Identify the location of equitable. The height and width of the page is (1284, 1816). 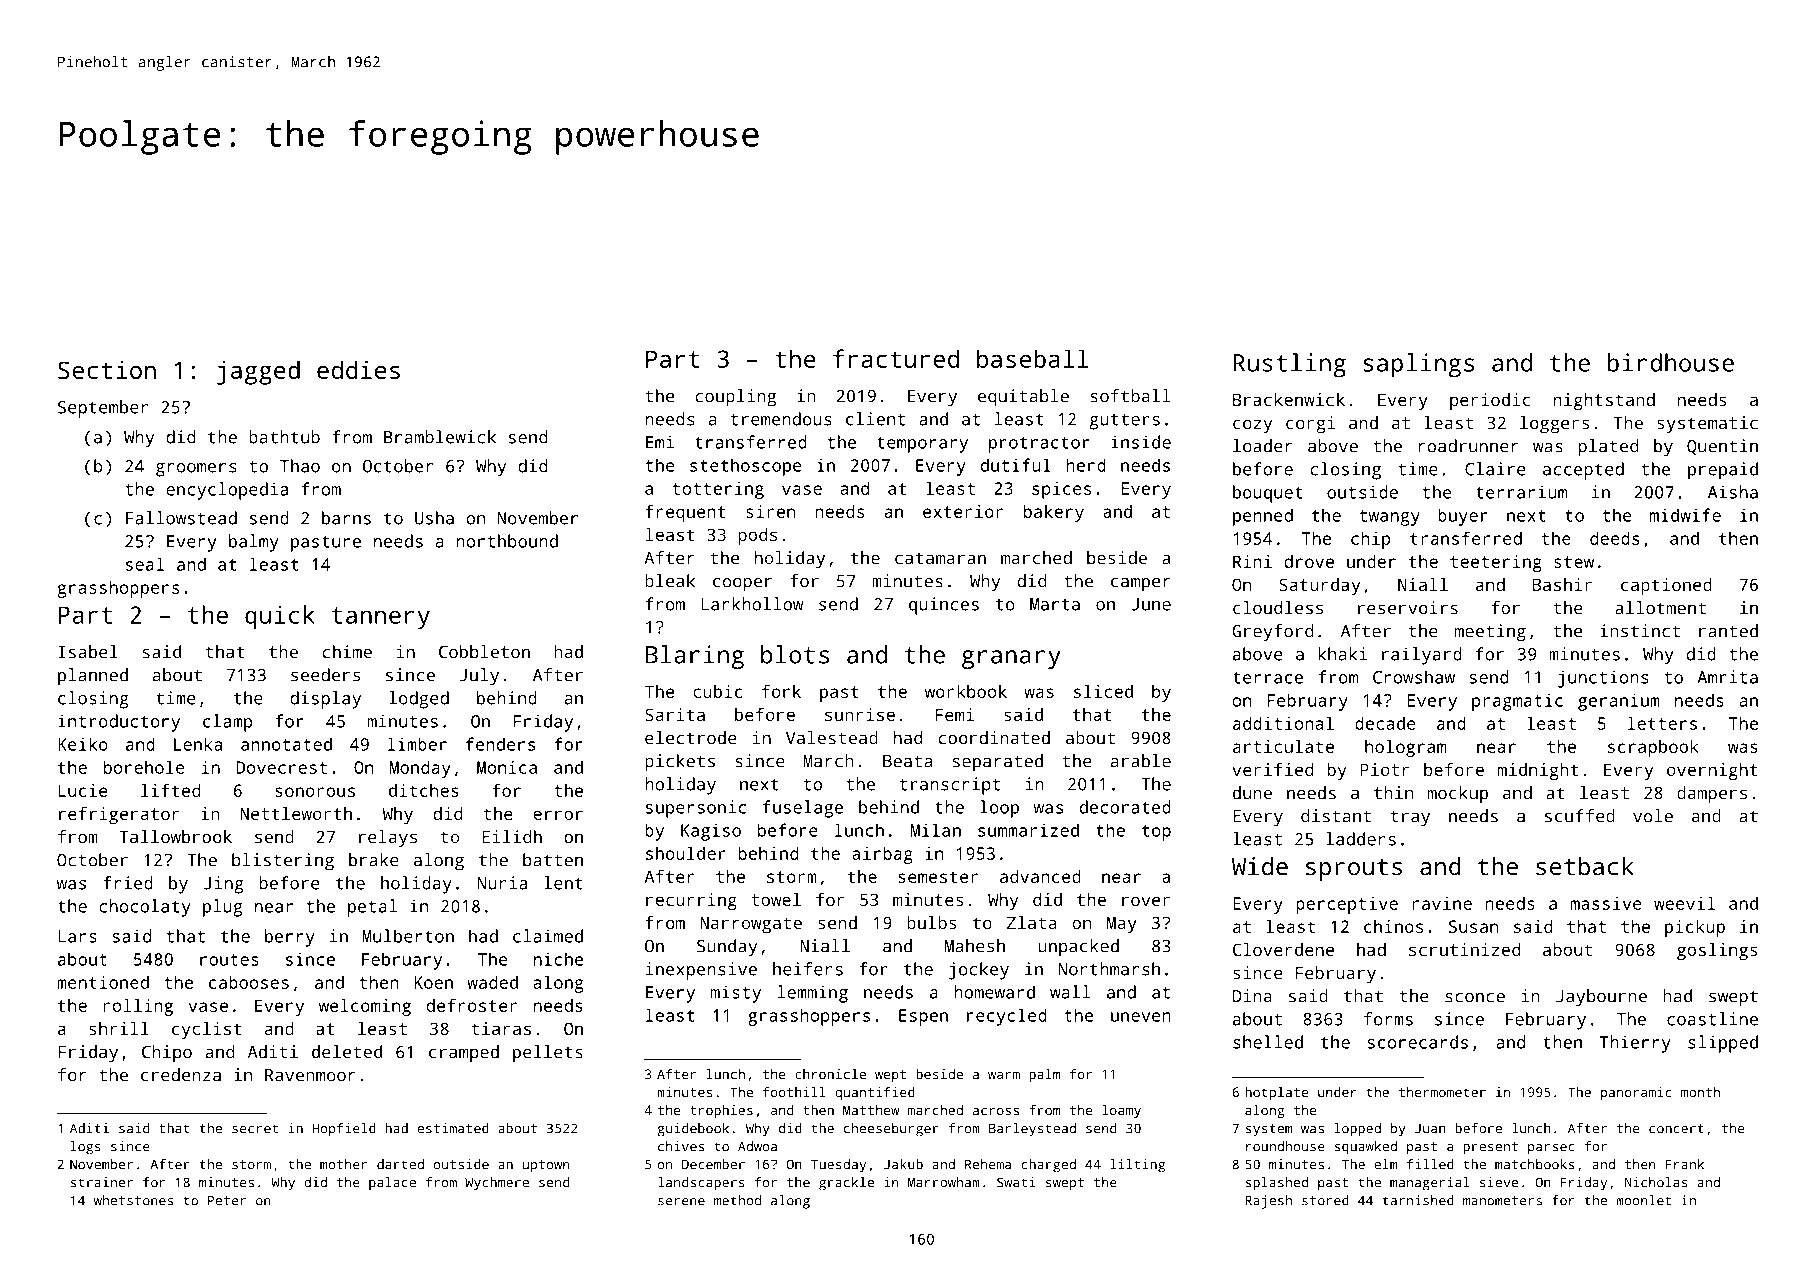
(1023, 398).
